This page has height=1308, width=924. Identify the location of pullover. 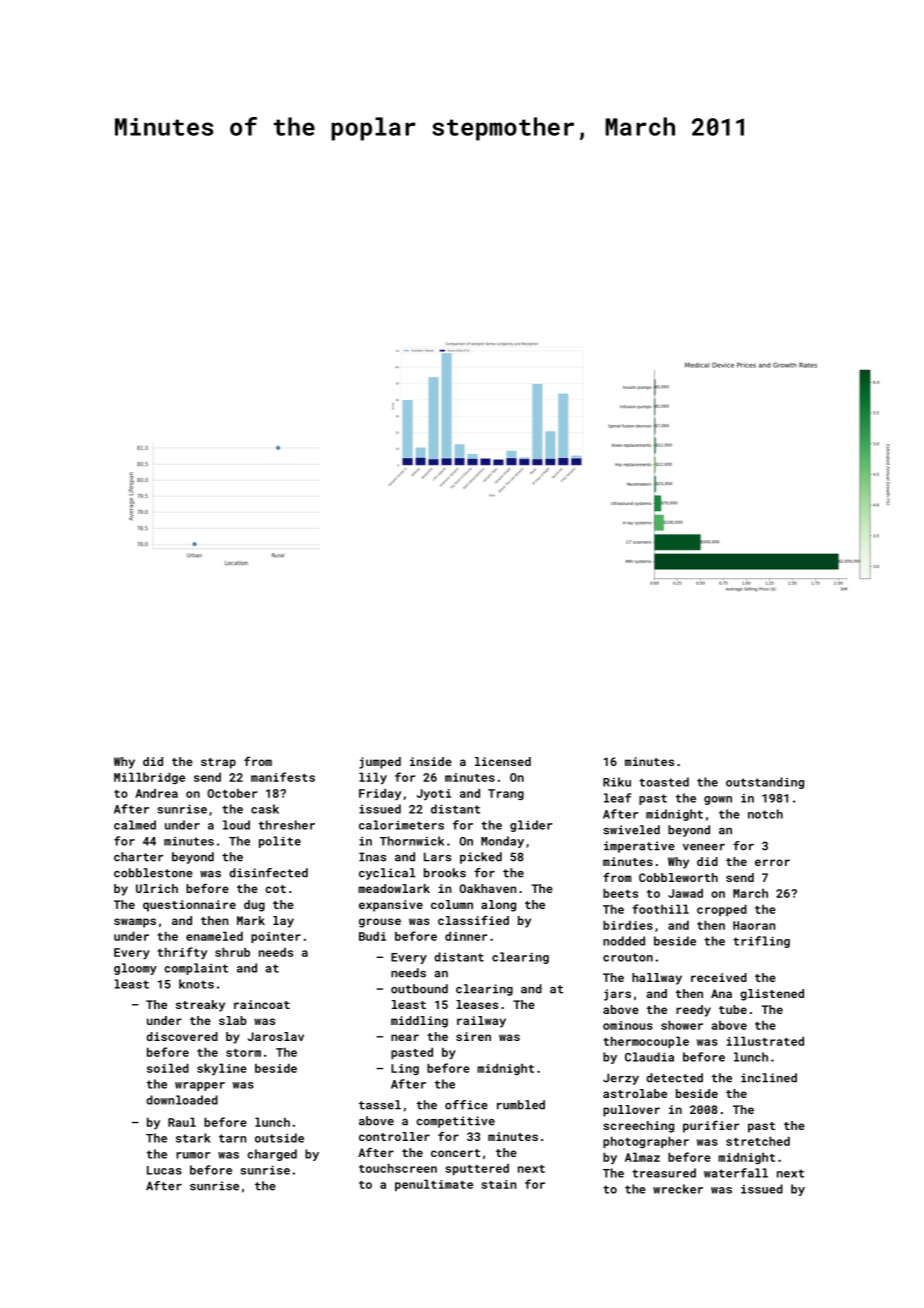
(631, 1111).
